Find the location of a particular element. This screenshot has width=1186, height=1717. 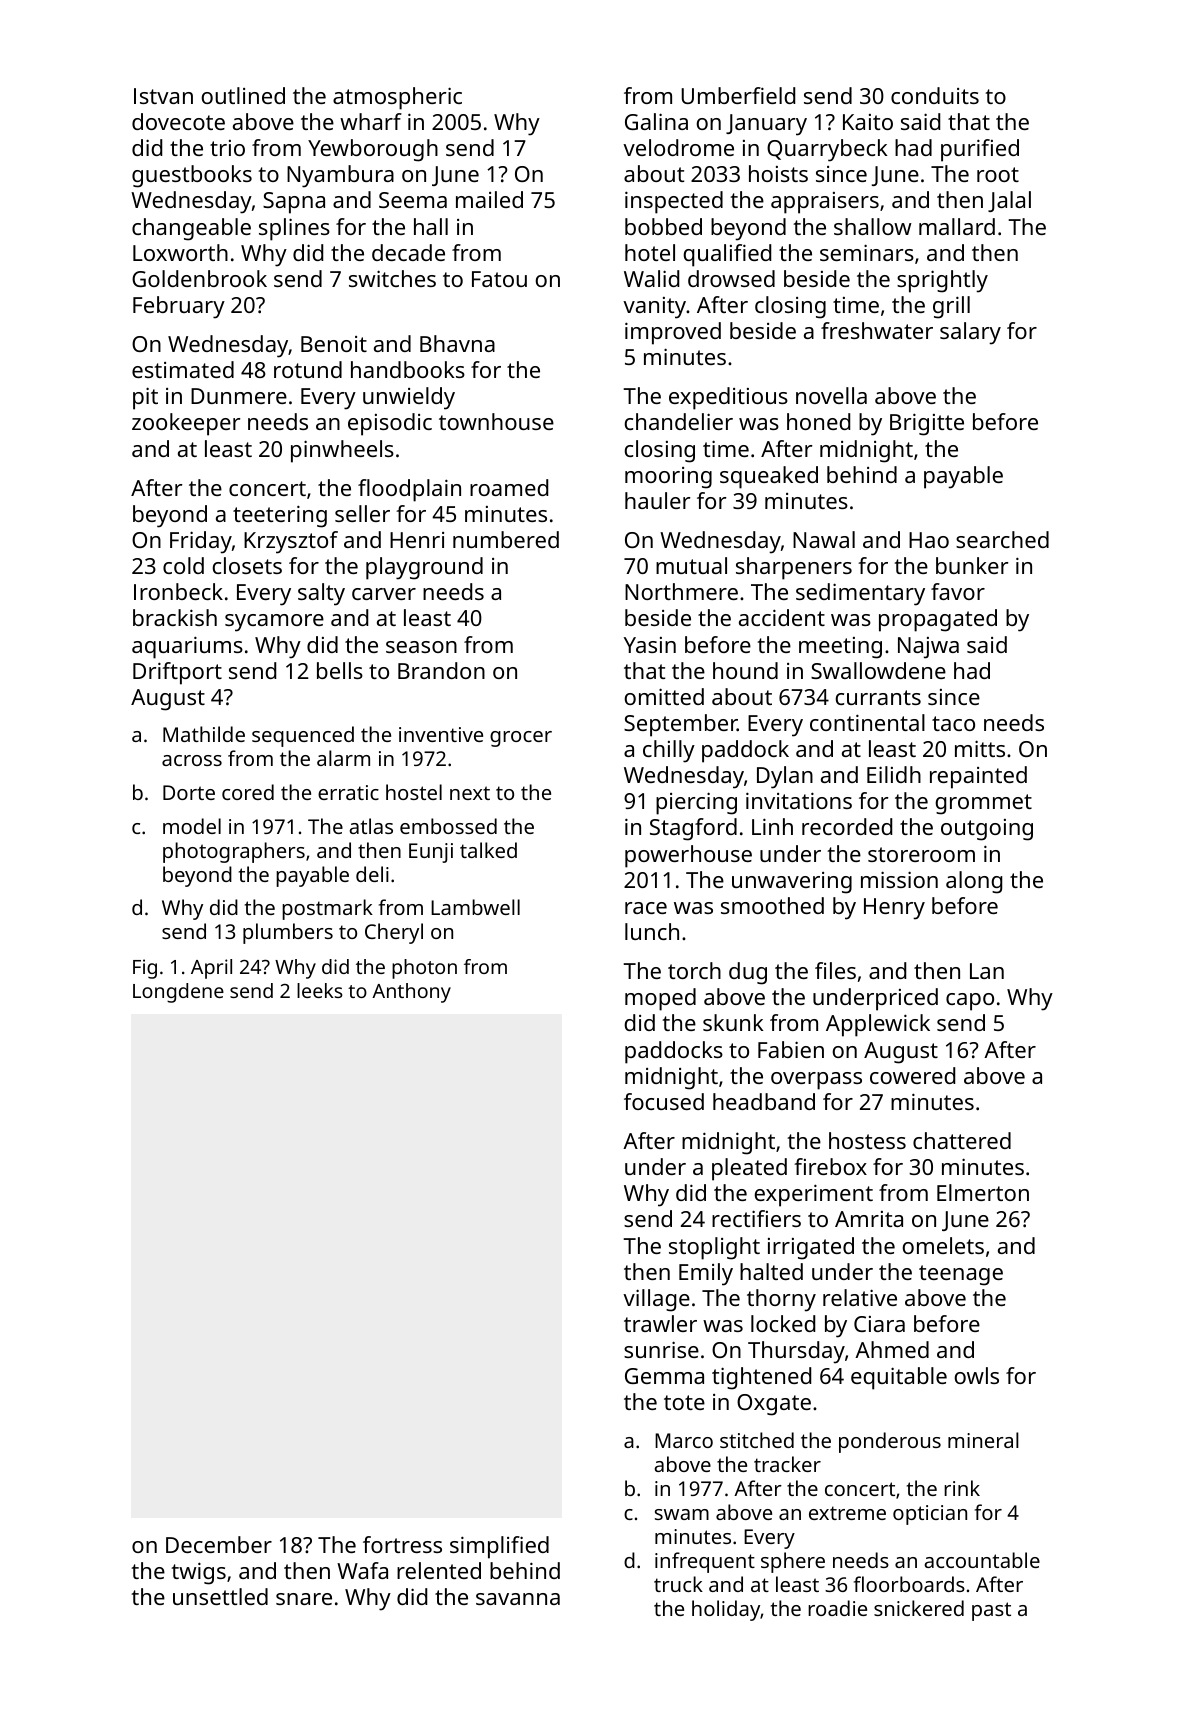

atmospheric is located at coordinates (397, 98).
